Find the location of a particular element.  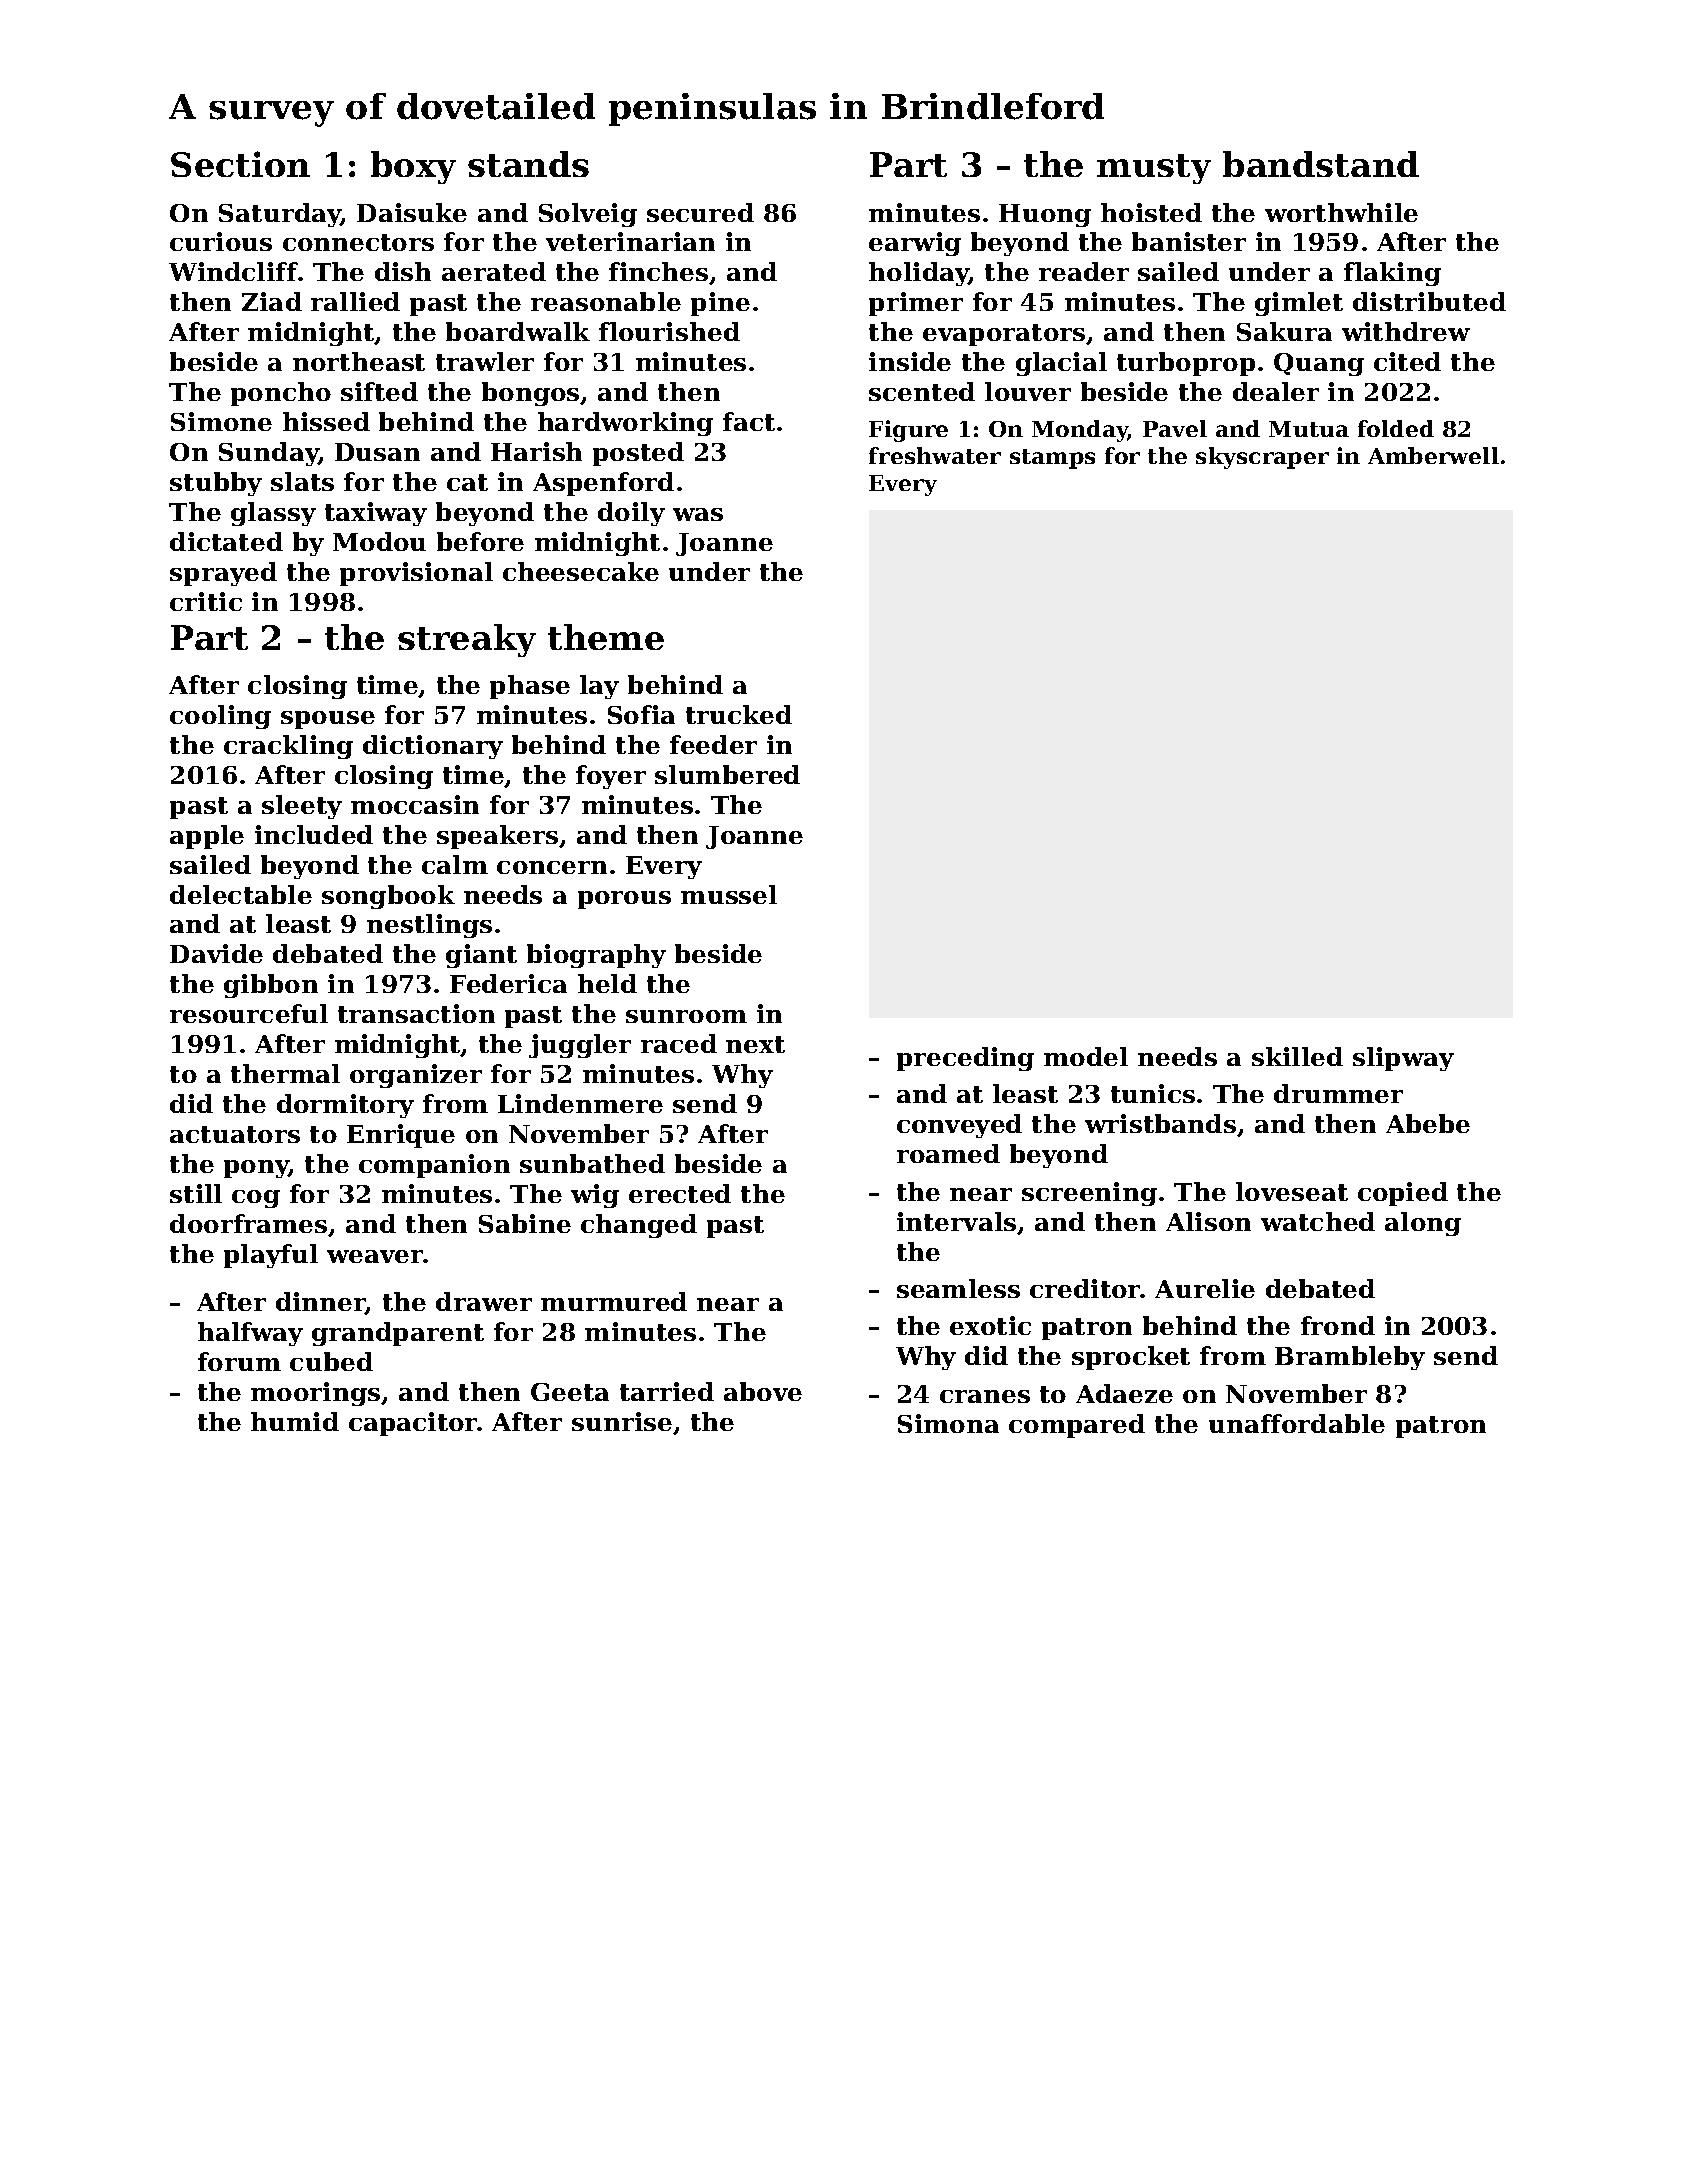

erected is located at coordinates (680, 1193).
